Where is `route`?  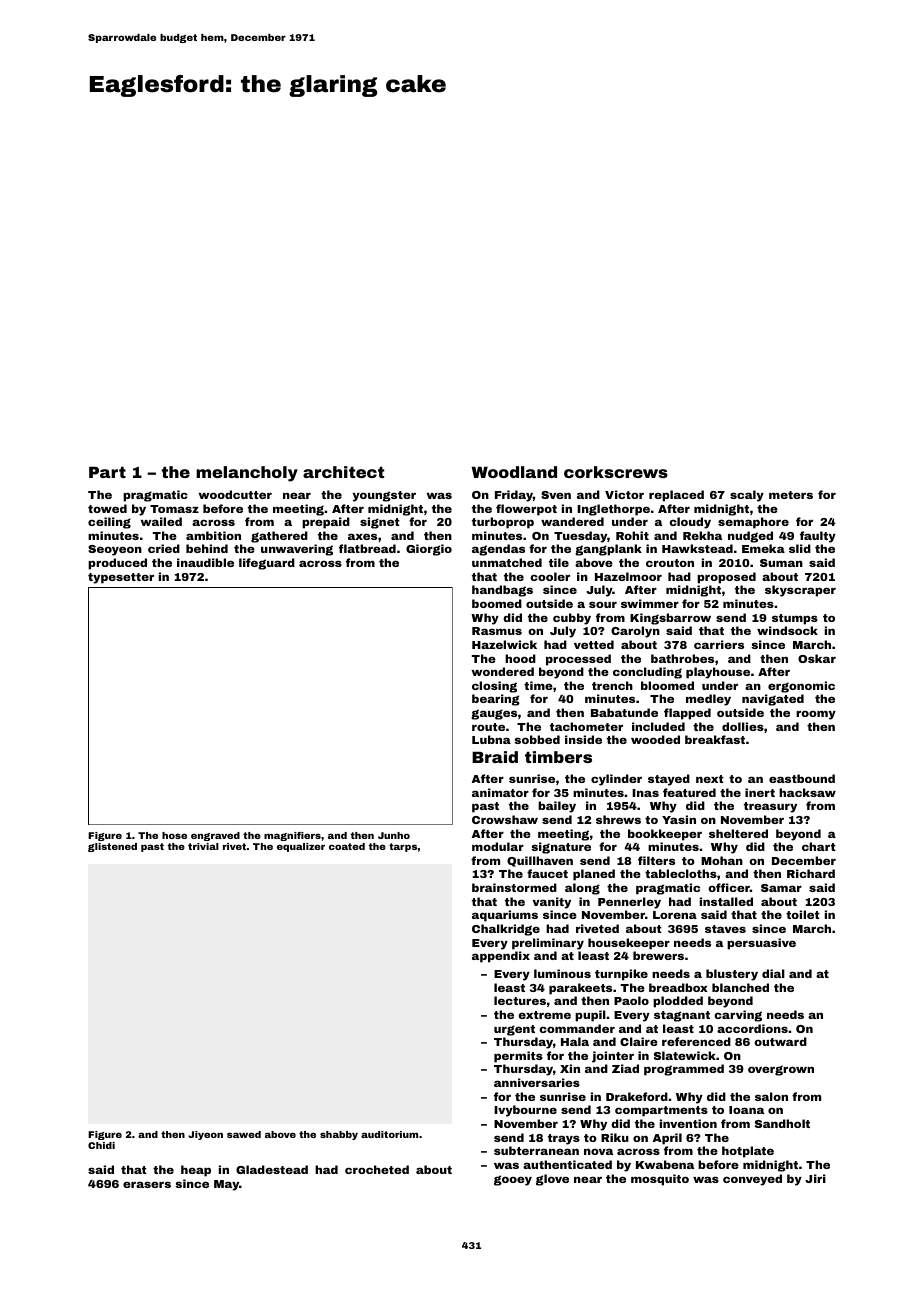
route is located at coordinates (488, 727).
